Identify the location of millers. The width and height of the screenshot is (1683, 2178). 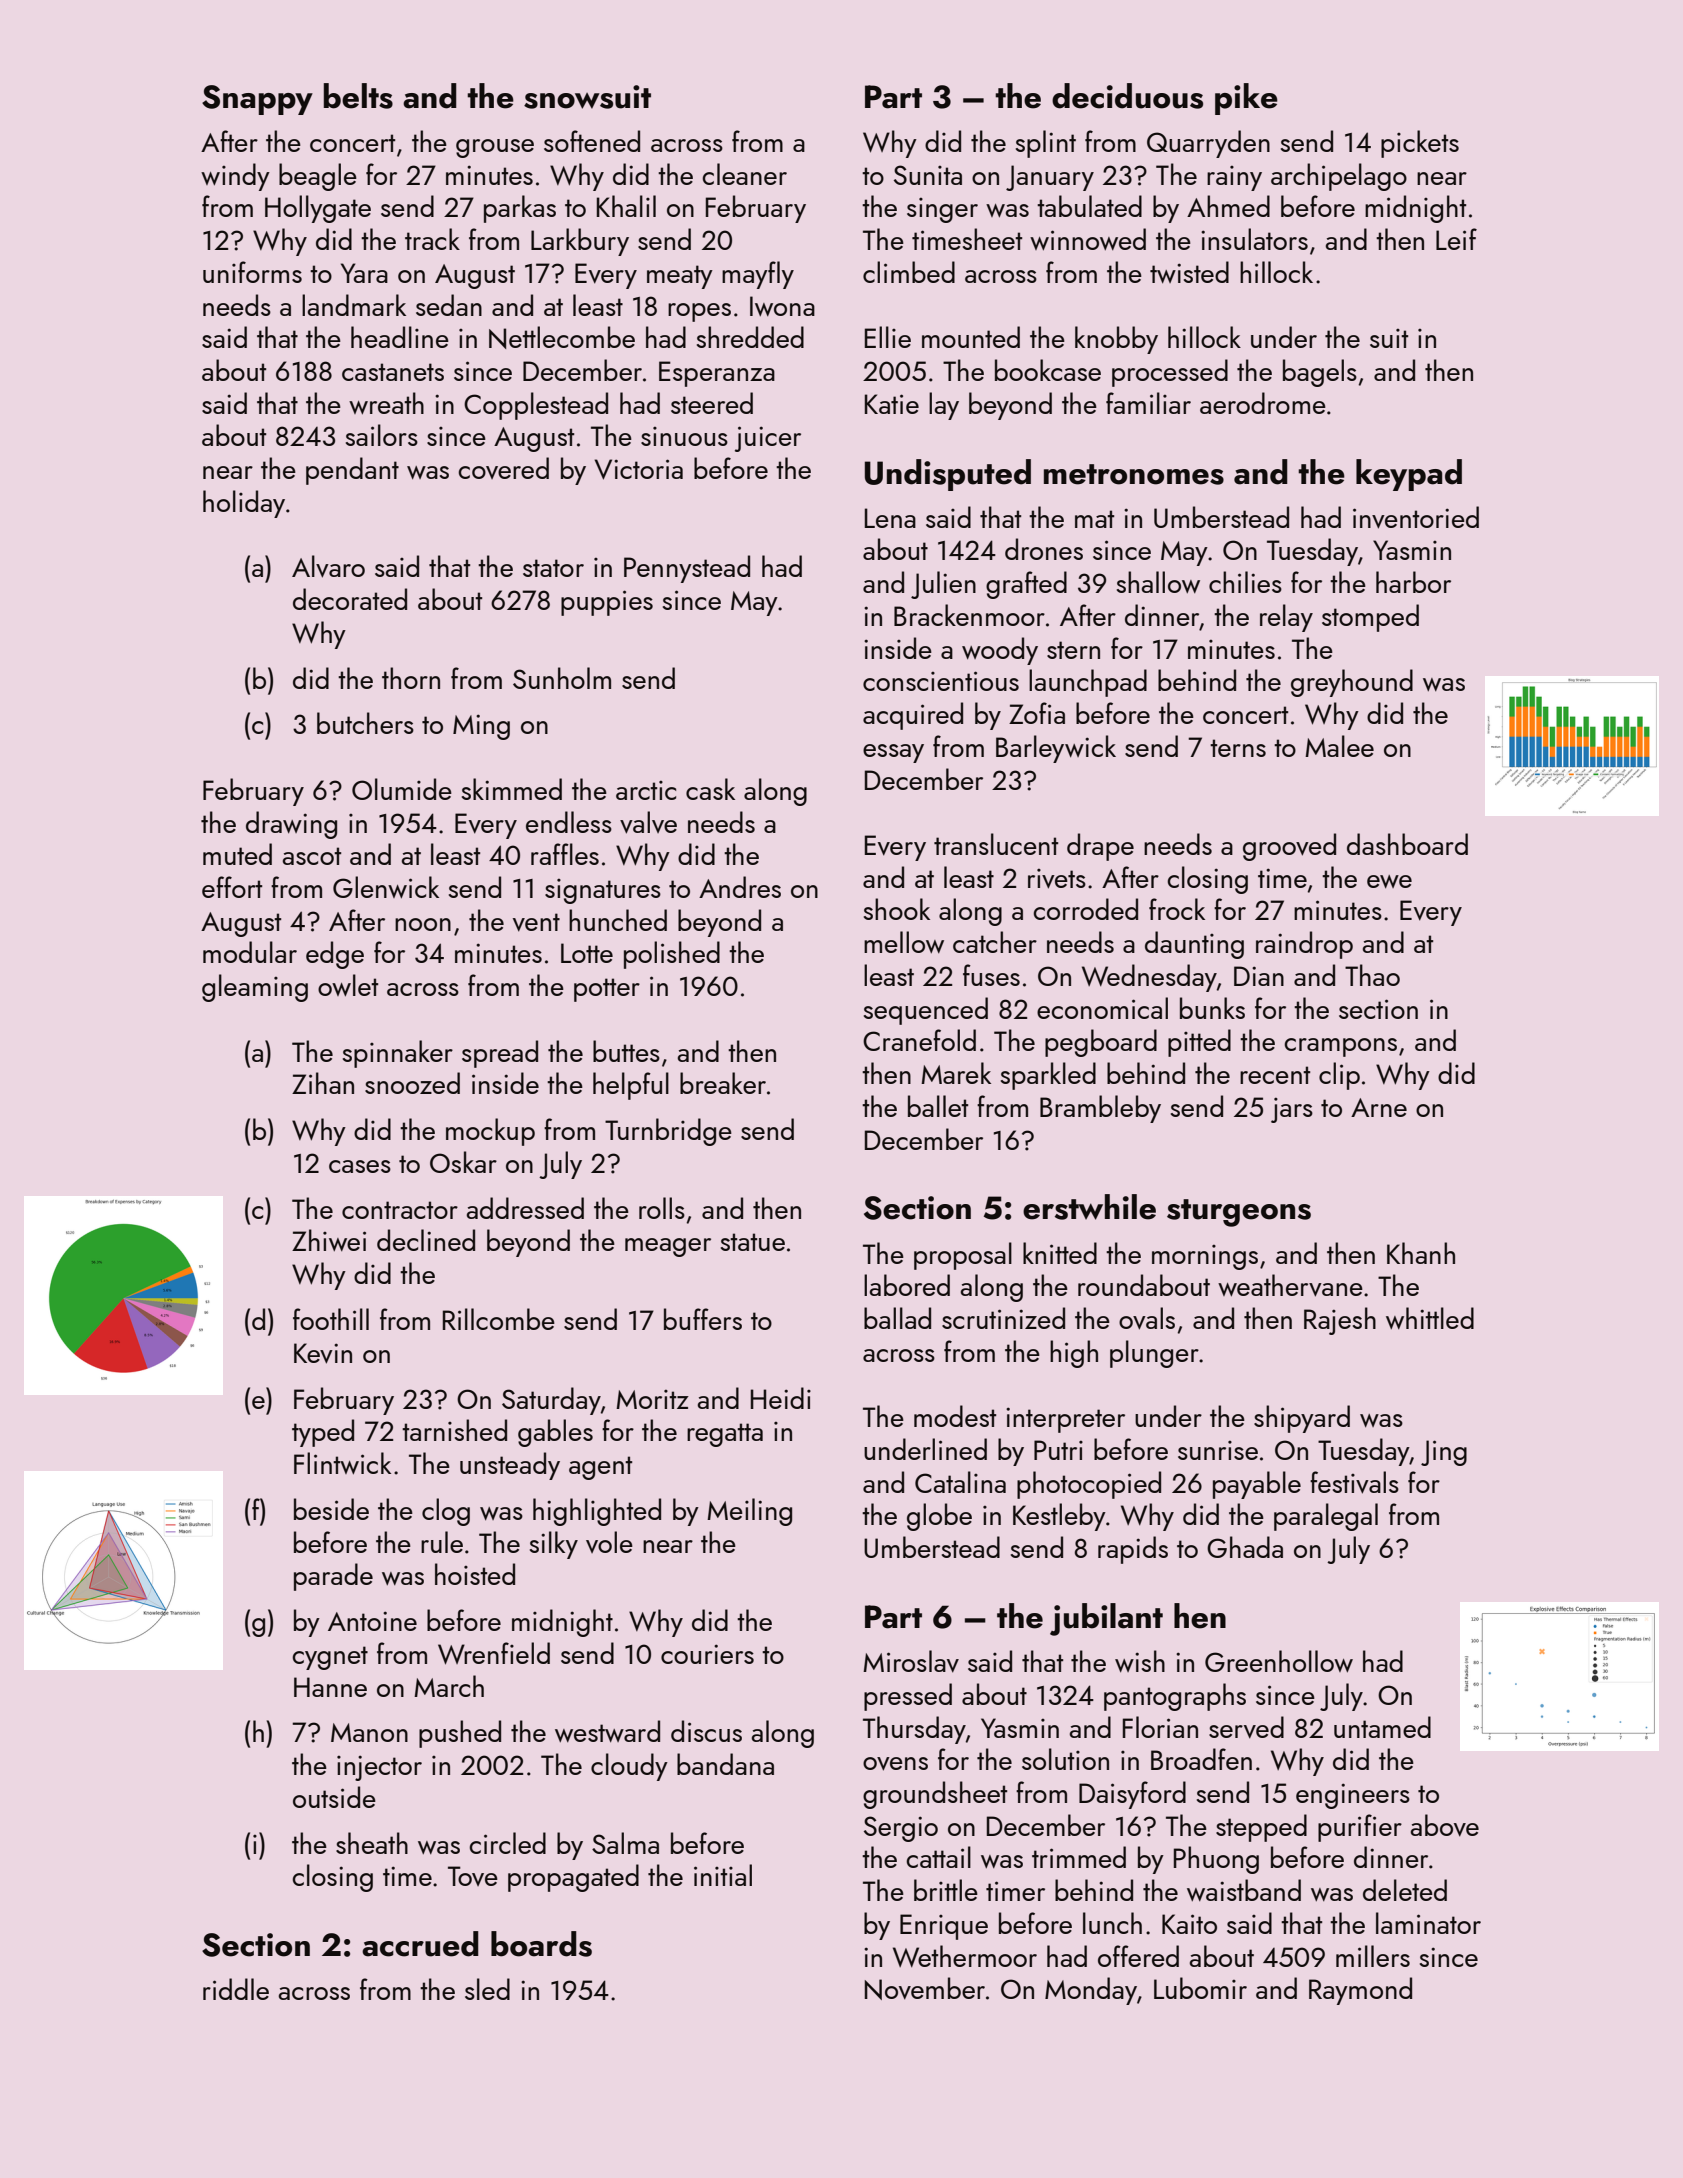
(1373, 1956).
